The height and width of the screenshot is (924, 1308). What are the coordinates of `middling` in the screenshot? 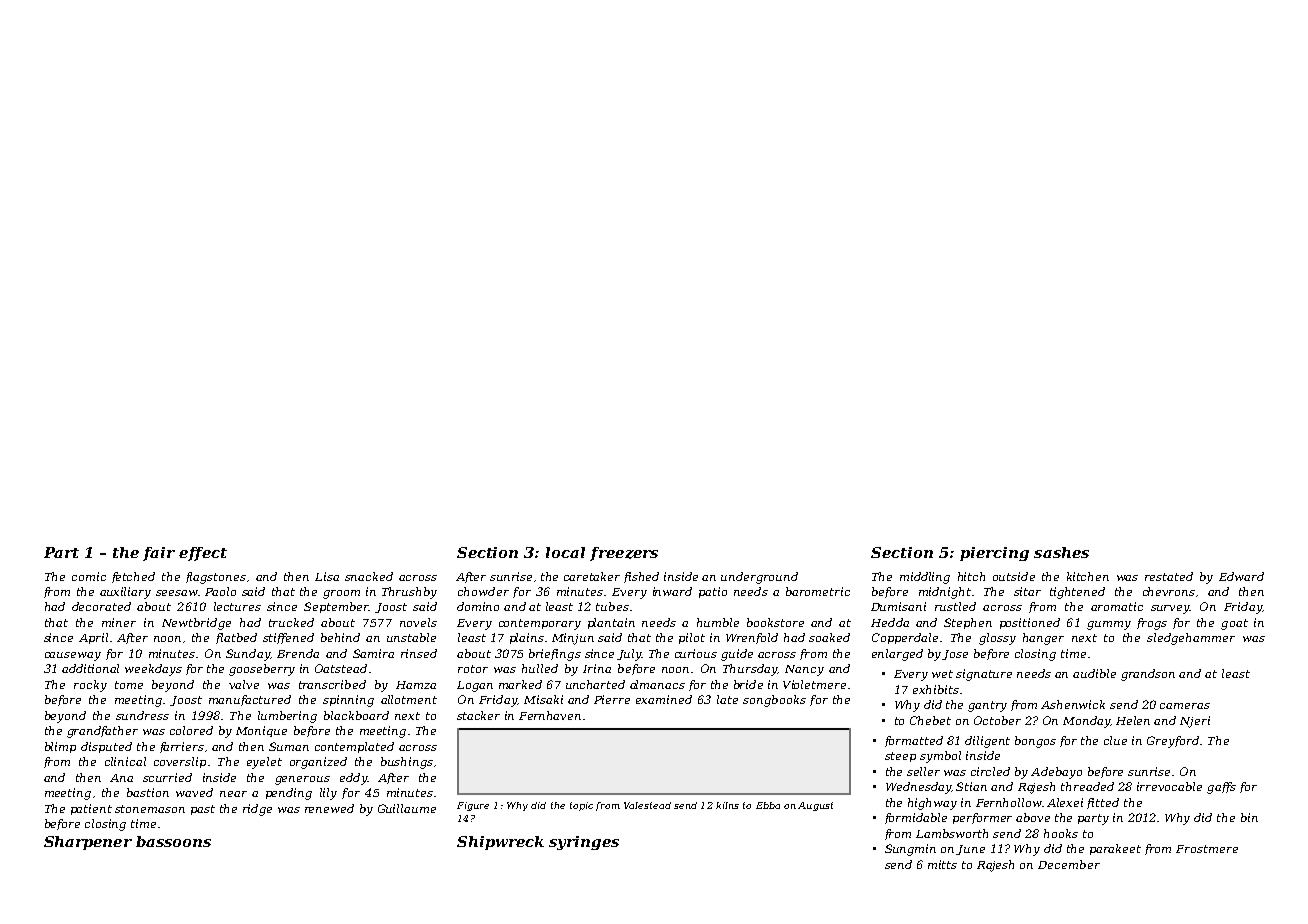 It's located at (925, 578).
